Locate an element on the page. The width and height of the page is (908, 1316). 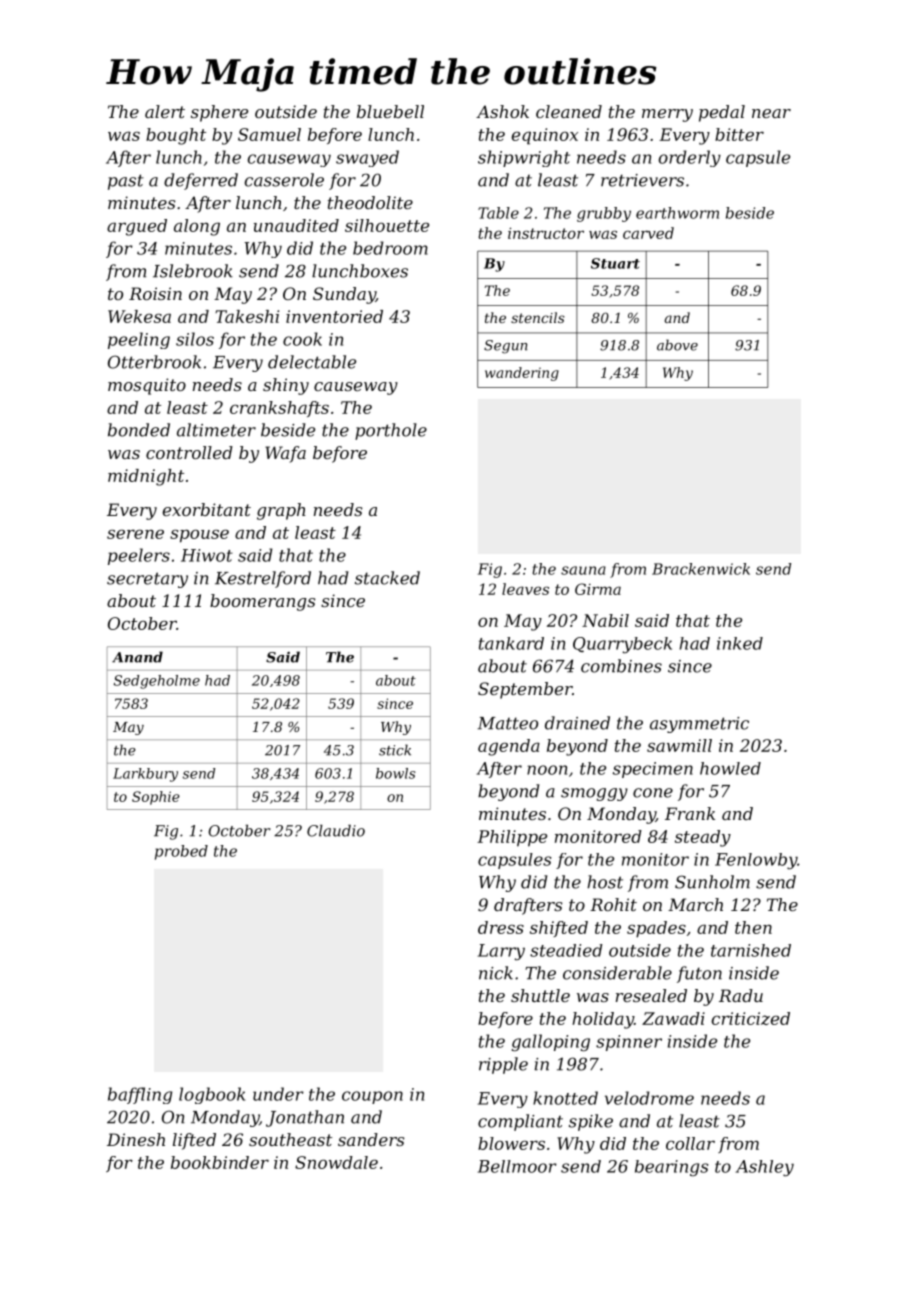
Wafa is located at coordinates (285, 454).
